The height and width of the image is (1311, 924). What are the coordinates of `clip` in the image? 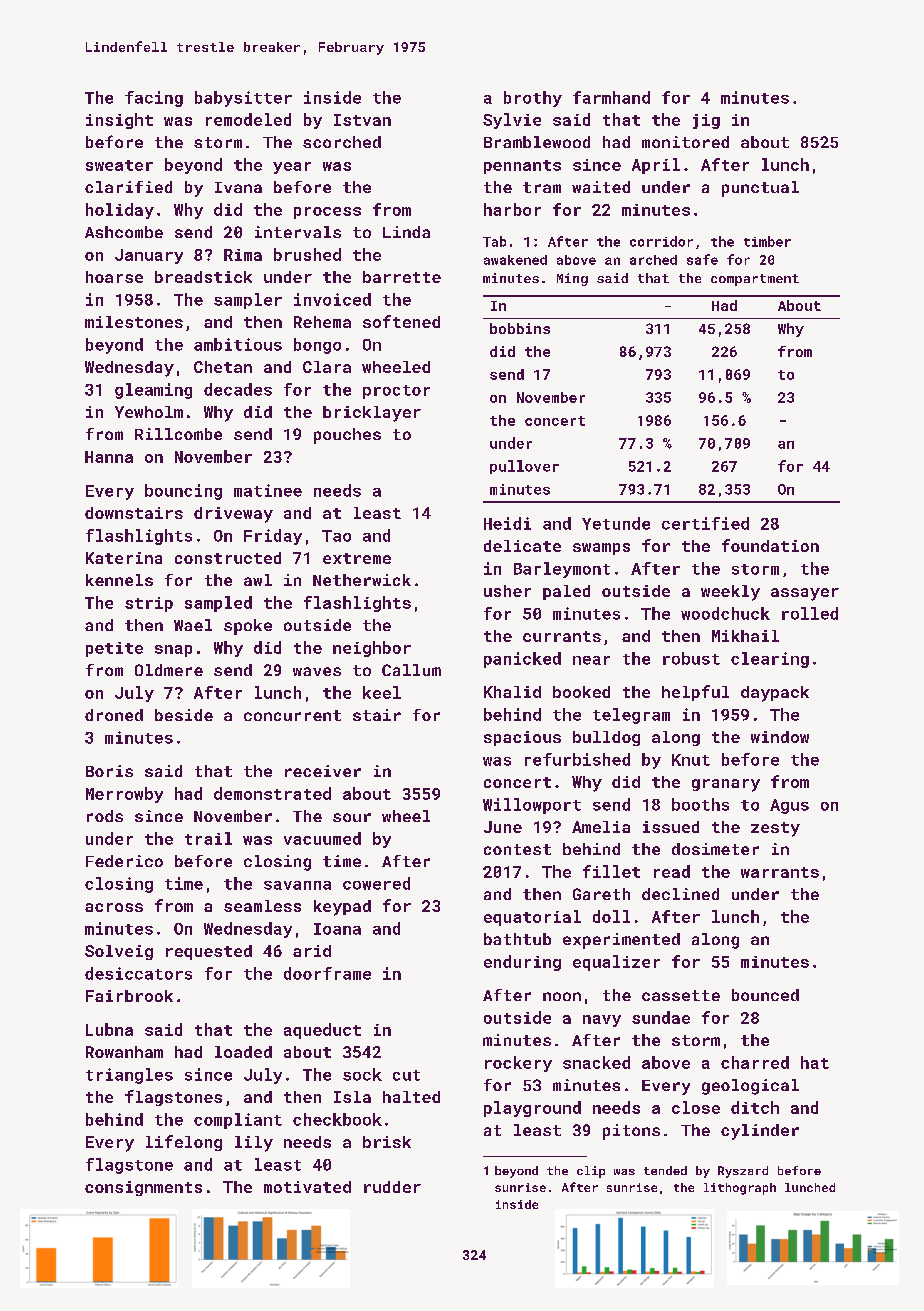 It's located at (591, 1172).
